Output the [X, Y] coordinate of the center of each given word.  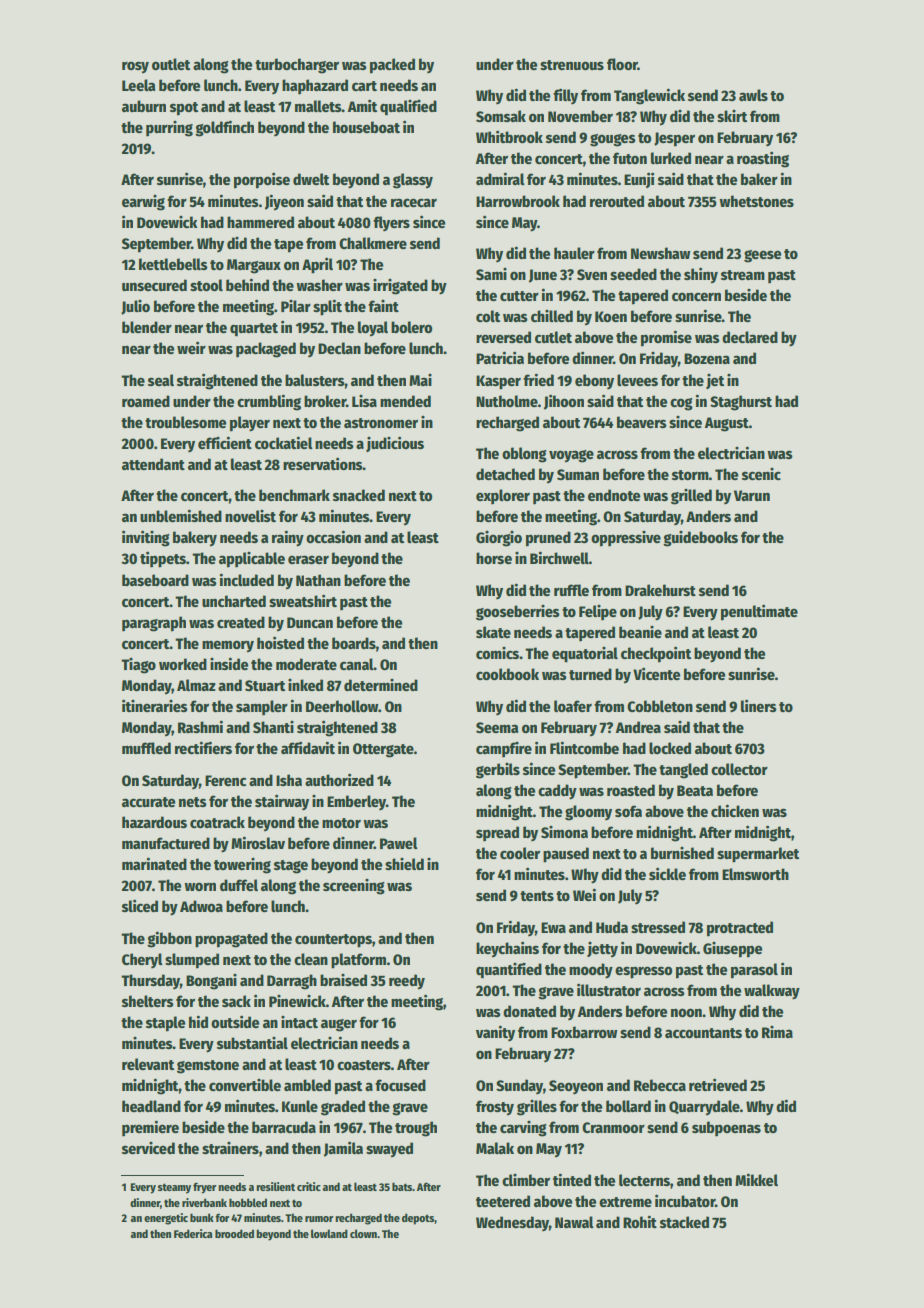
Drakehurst [660, 590]
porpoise [262, 180]
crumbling [269, 402]
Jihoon [564, 402]
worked [183, 664]
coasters [364, 1065]
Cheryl [142, 960]
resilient [275, 1186]
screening [354, 887]
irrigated [400, 287]
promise [666, 338]
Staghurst [741, 403]
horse [494, 558]
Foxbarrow [584, 1032]
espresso [643, 972]
